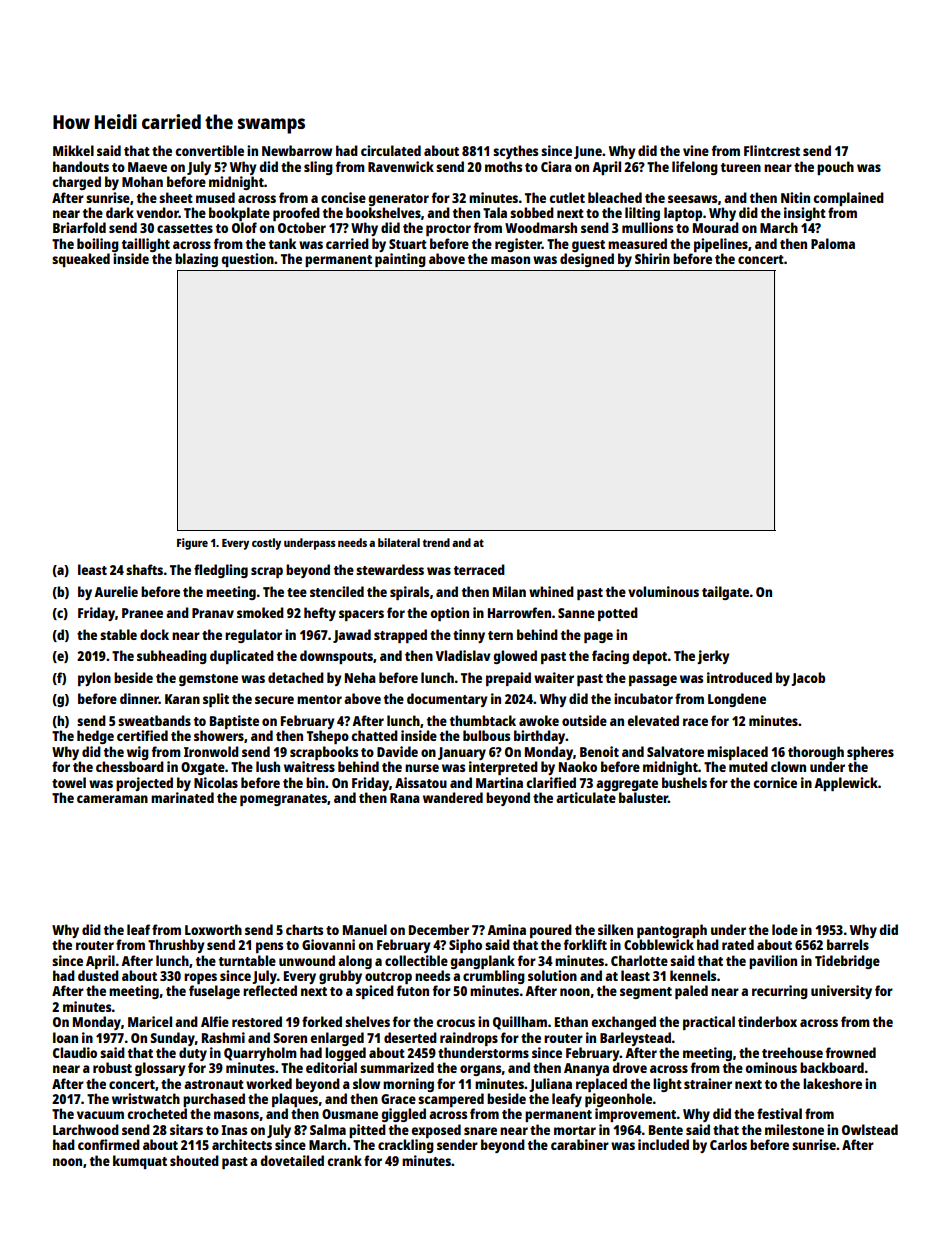  Describe the element at coordinates (833, 243) in the screenshot. I see `Paloma` at that location.
